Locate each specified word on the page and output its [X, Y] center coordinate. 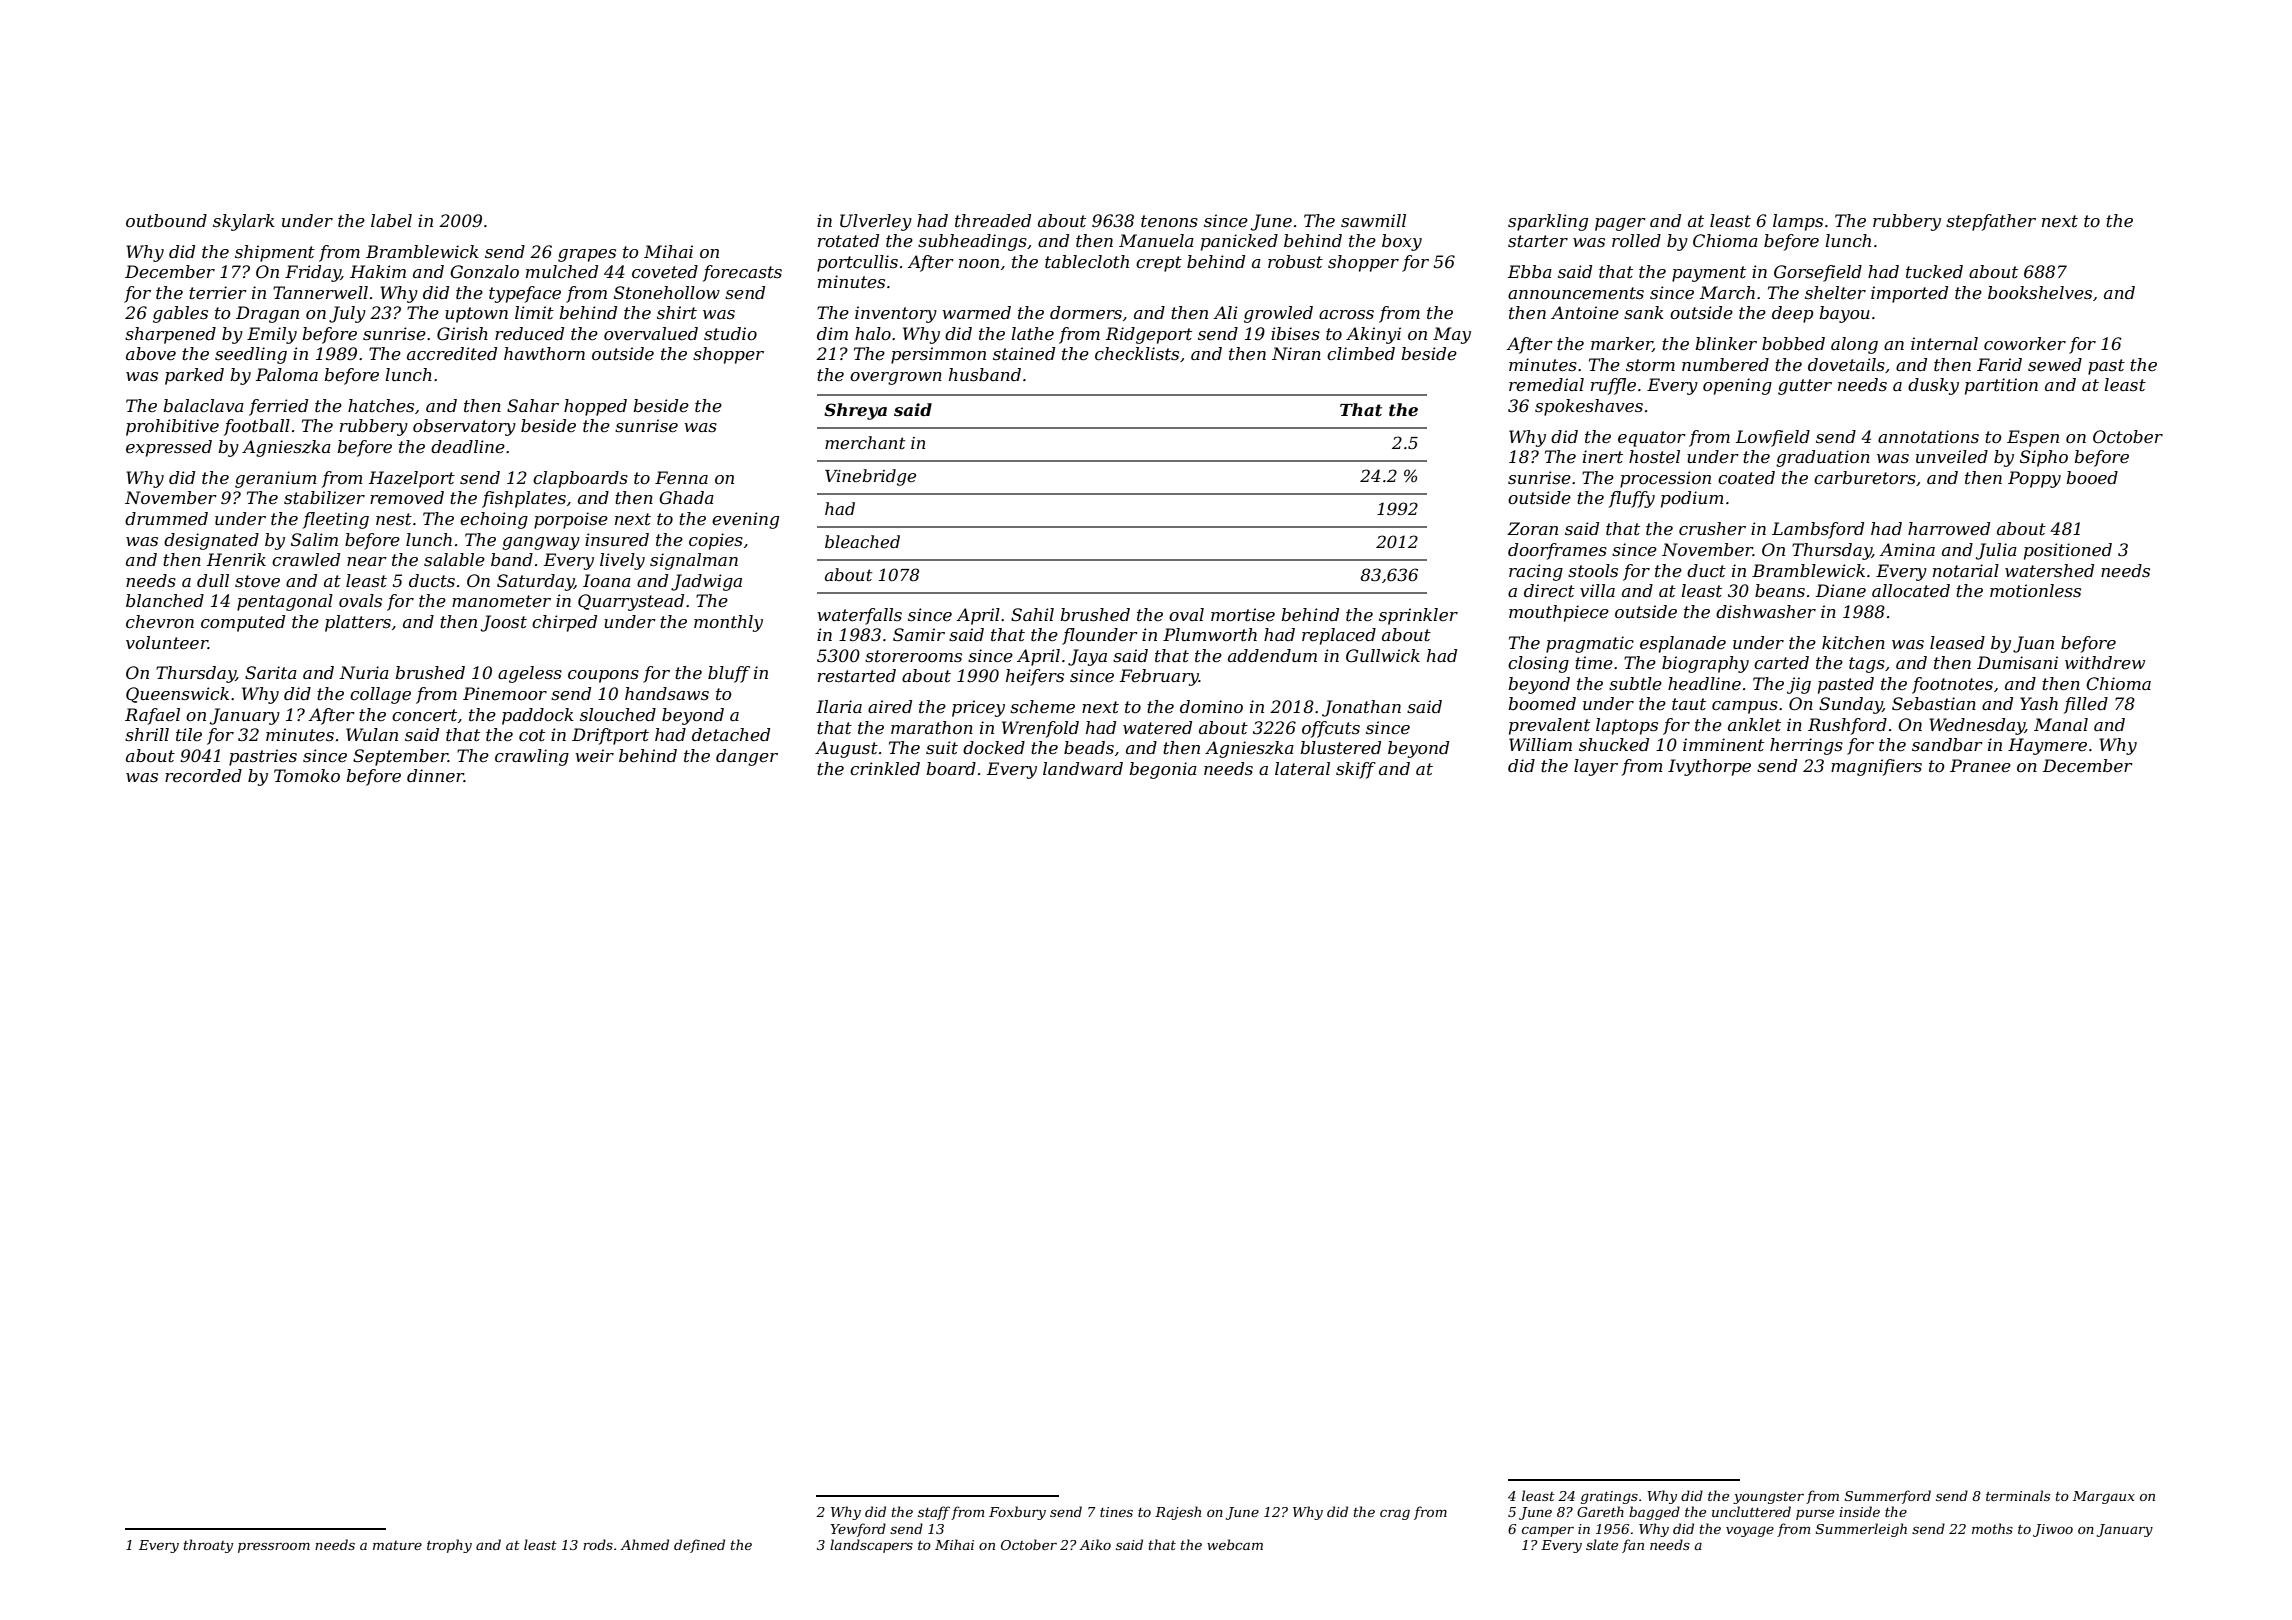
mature [397, 1545]
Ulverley [876, 222]
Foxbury [1017, 1513]
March [1727, 292]
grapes [587, 255]
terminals [2018, 1495]
